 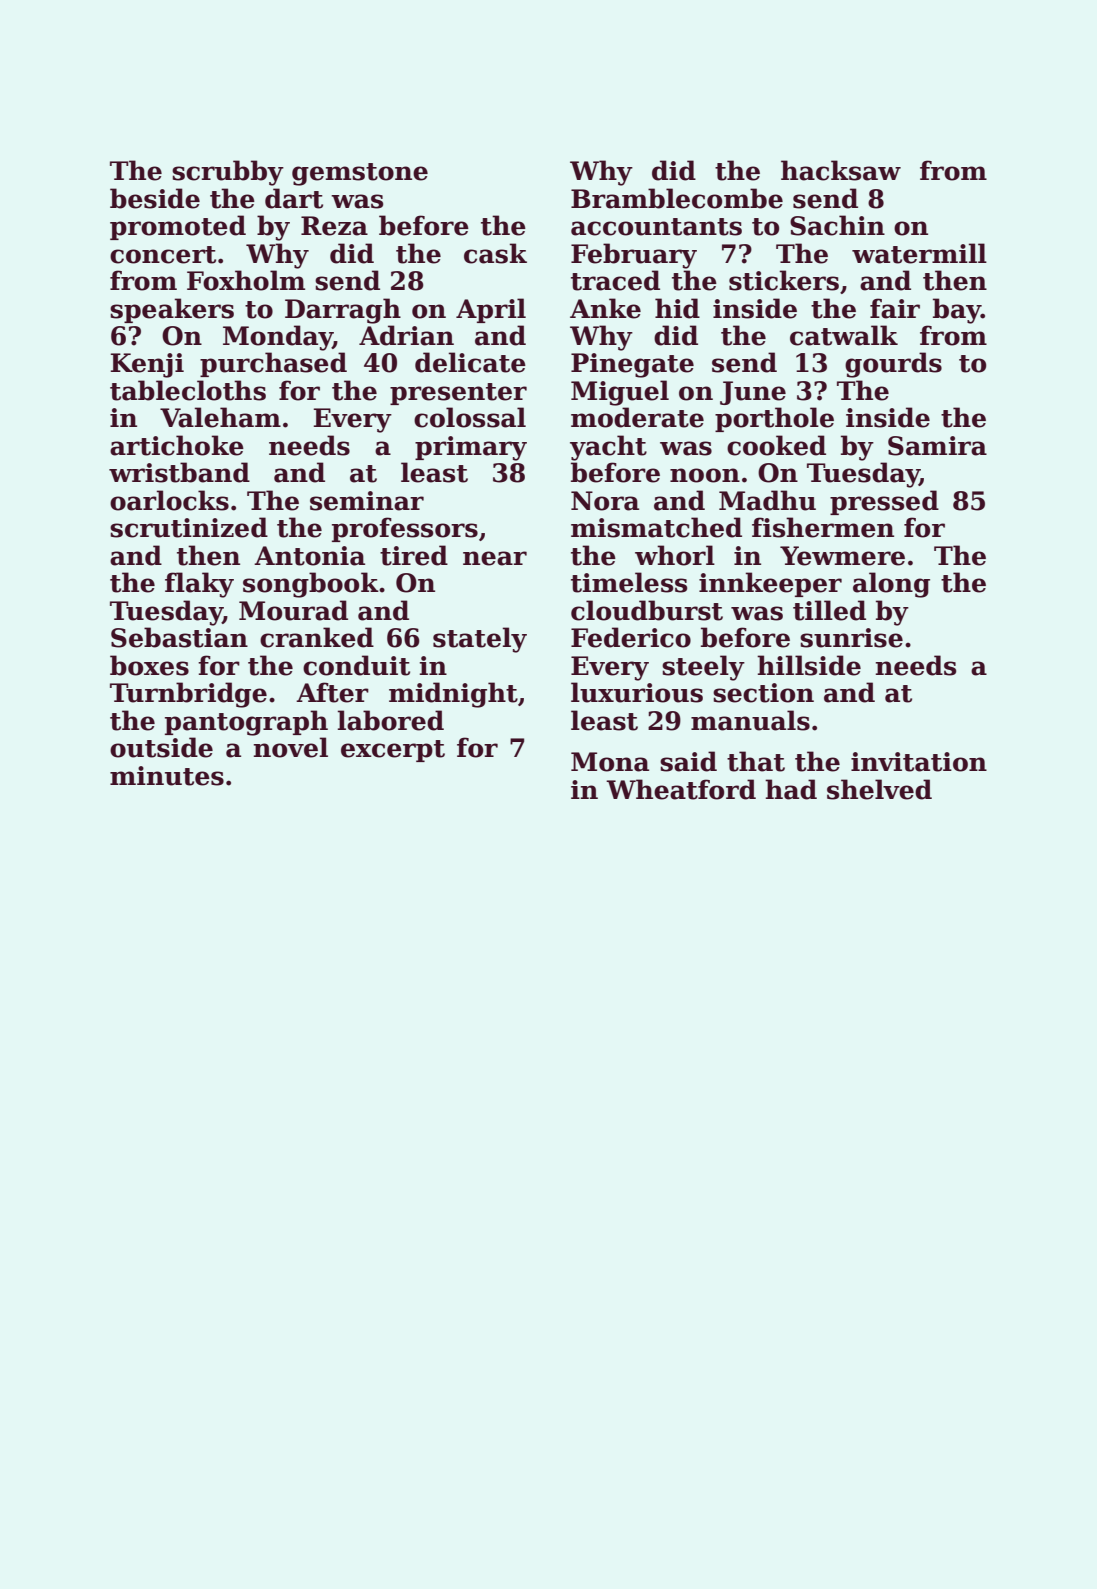 I want to click on minutes, so click(x=167, y=776).
